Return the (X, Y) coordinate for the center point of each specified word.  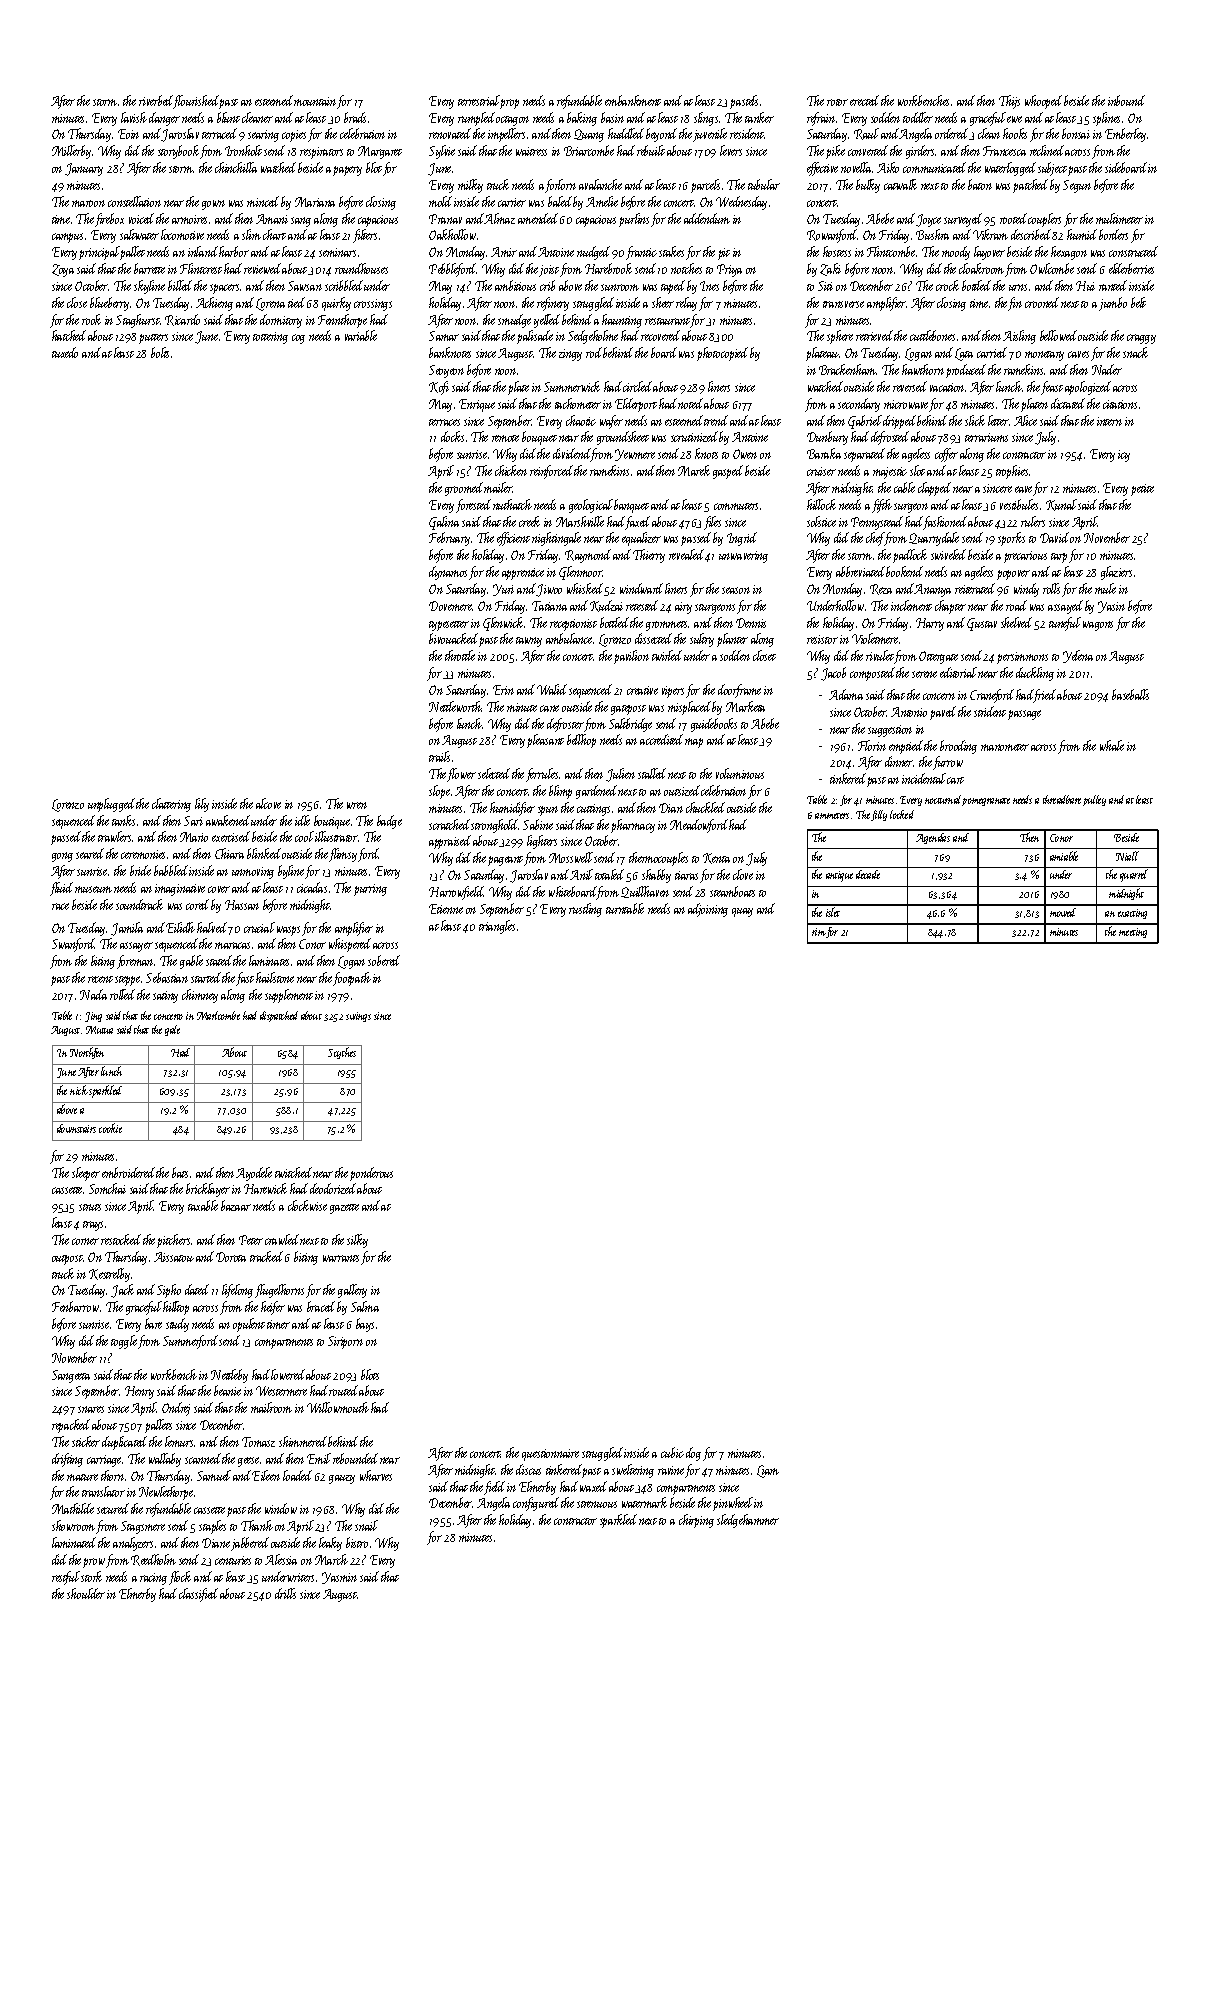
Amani (272, 219)
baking (582, 119)
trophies (1012, 472)
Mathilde (73, 1508)
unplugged (111, 805)
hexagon (1069, 253)
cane (549, 708)
